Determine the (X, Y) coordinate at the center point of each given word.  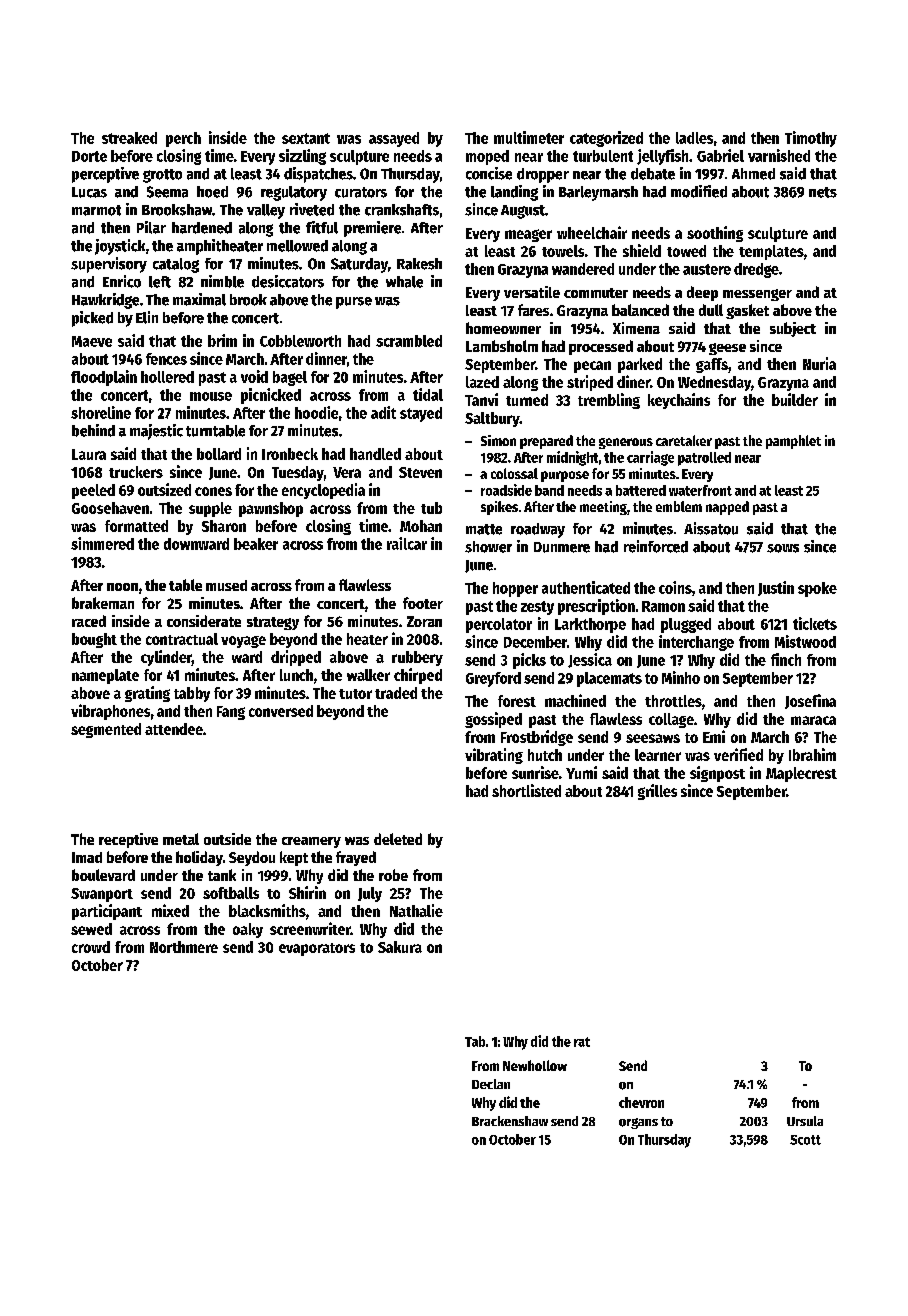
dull (711, 310)
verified (738, 754)
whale (404, 282)
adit (383, 412)
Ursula (805, 1121)
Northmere (184, 947)
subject (793, 329)
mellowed (297, 246)
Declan (491, 1084)
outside (227, 839)
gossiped (493, 720)
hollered (167, 377)
